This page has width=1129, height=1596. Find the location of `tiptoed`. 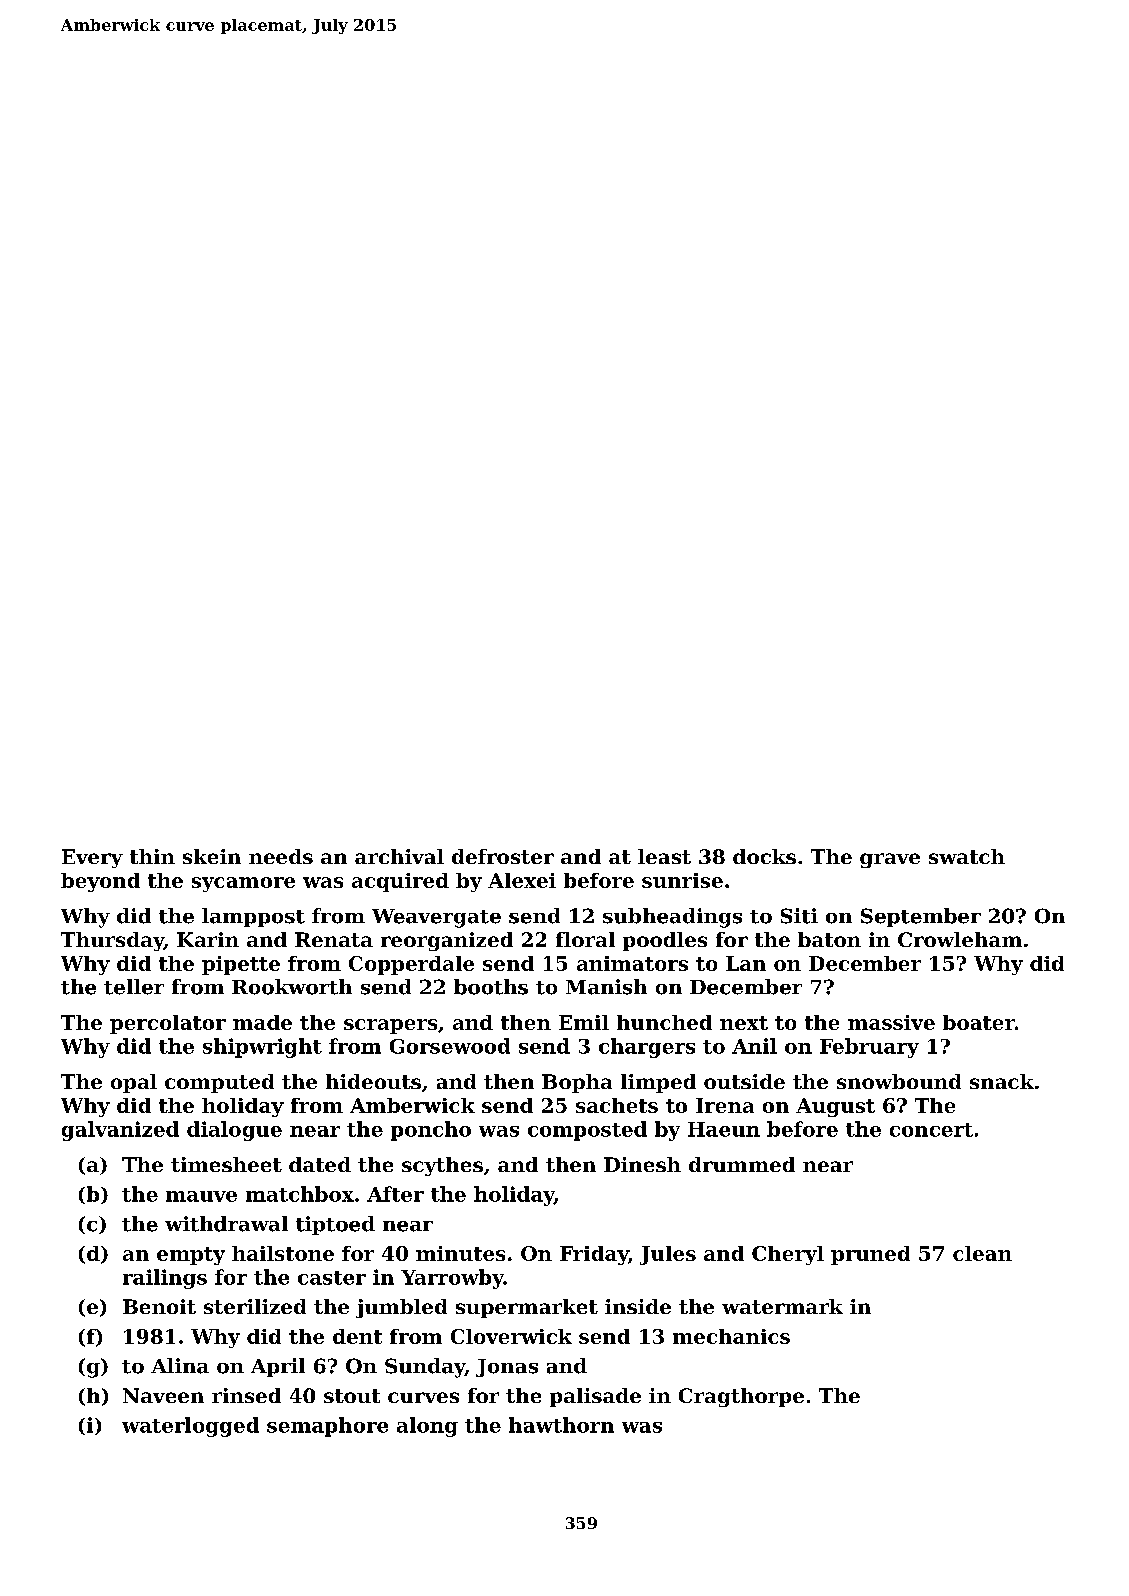

tiptoed is located at coordinates (335, 1225).
